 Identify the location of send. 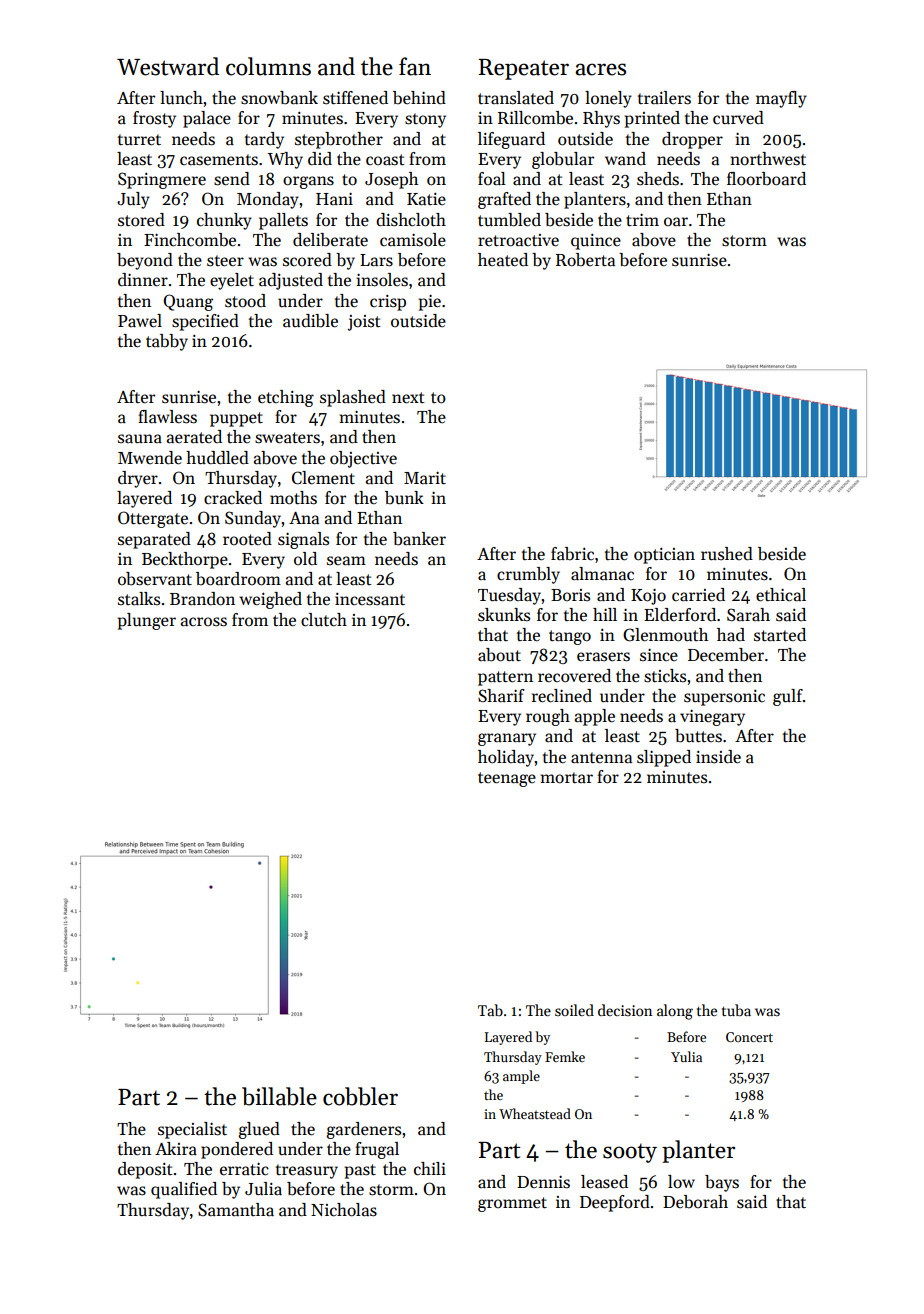
(232, 179).
